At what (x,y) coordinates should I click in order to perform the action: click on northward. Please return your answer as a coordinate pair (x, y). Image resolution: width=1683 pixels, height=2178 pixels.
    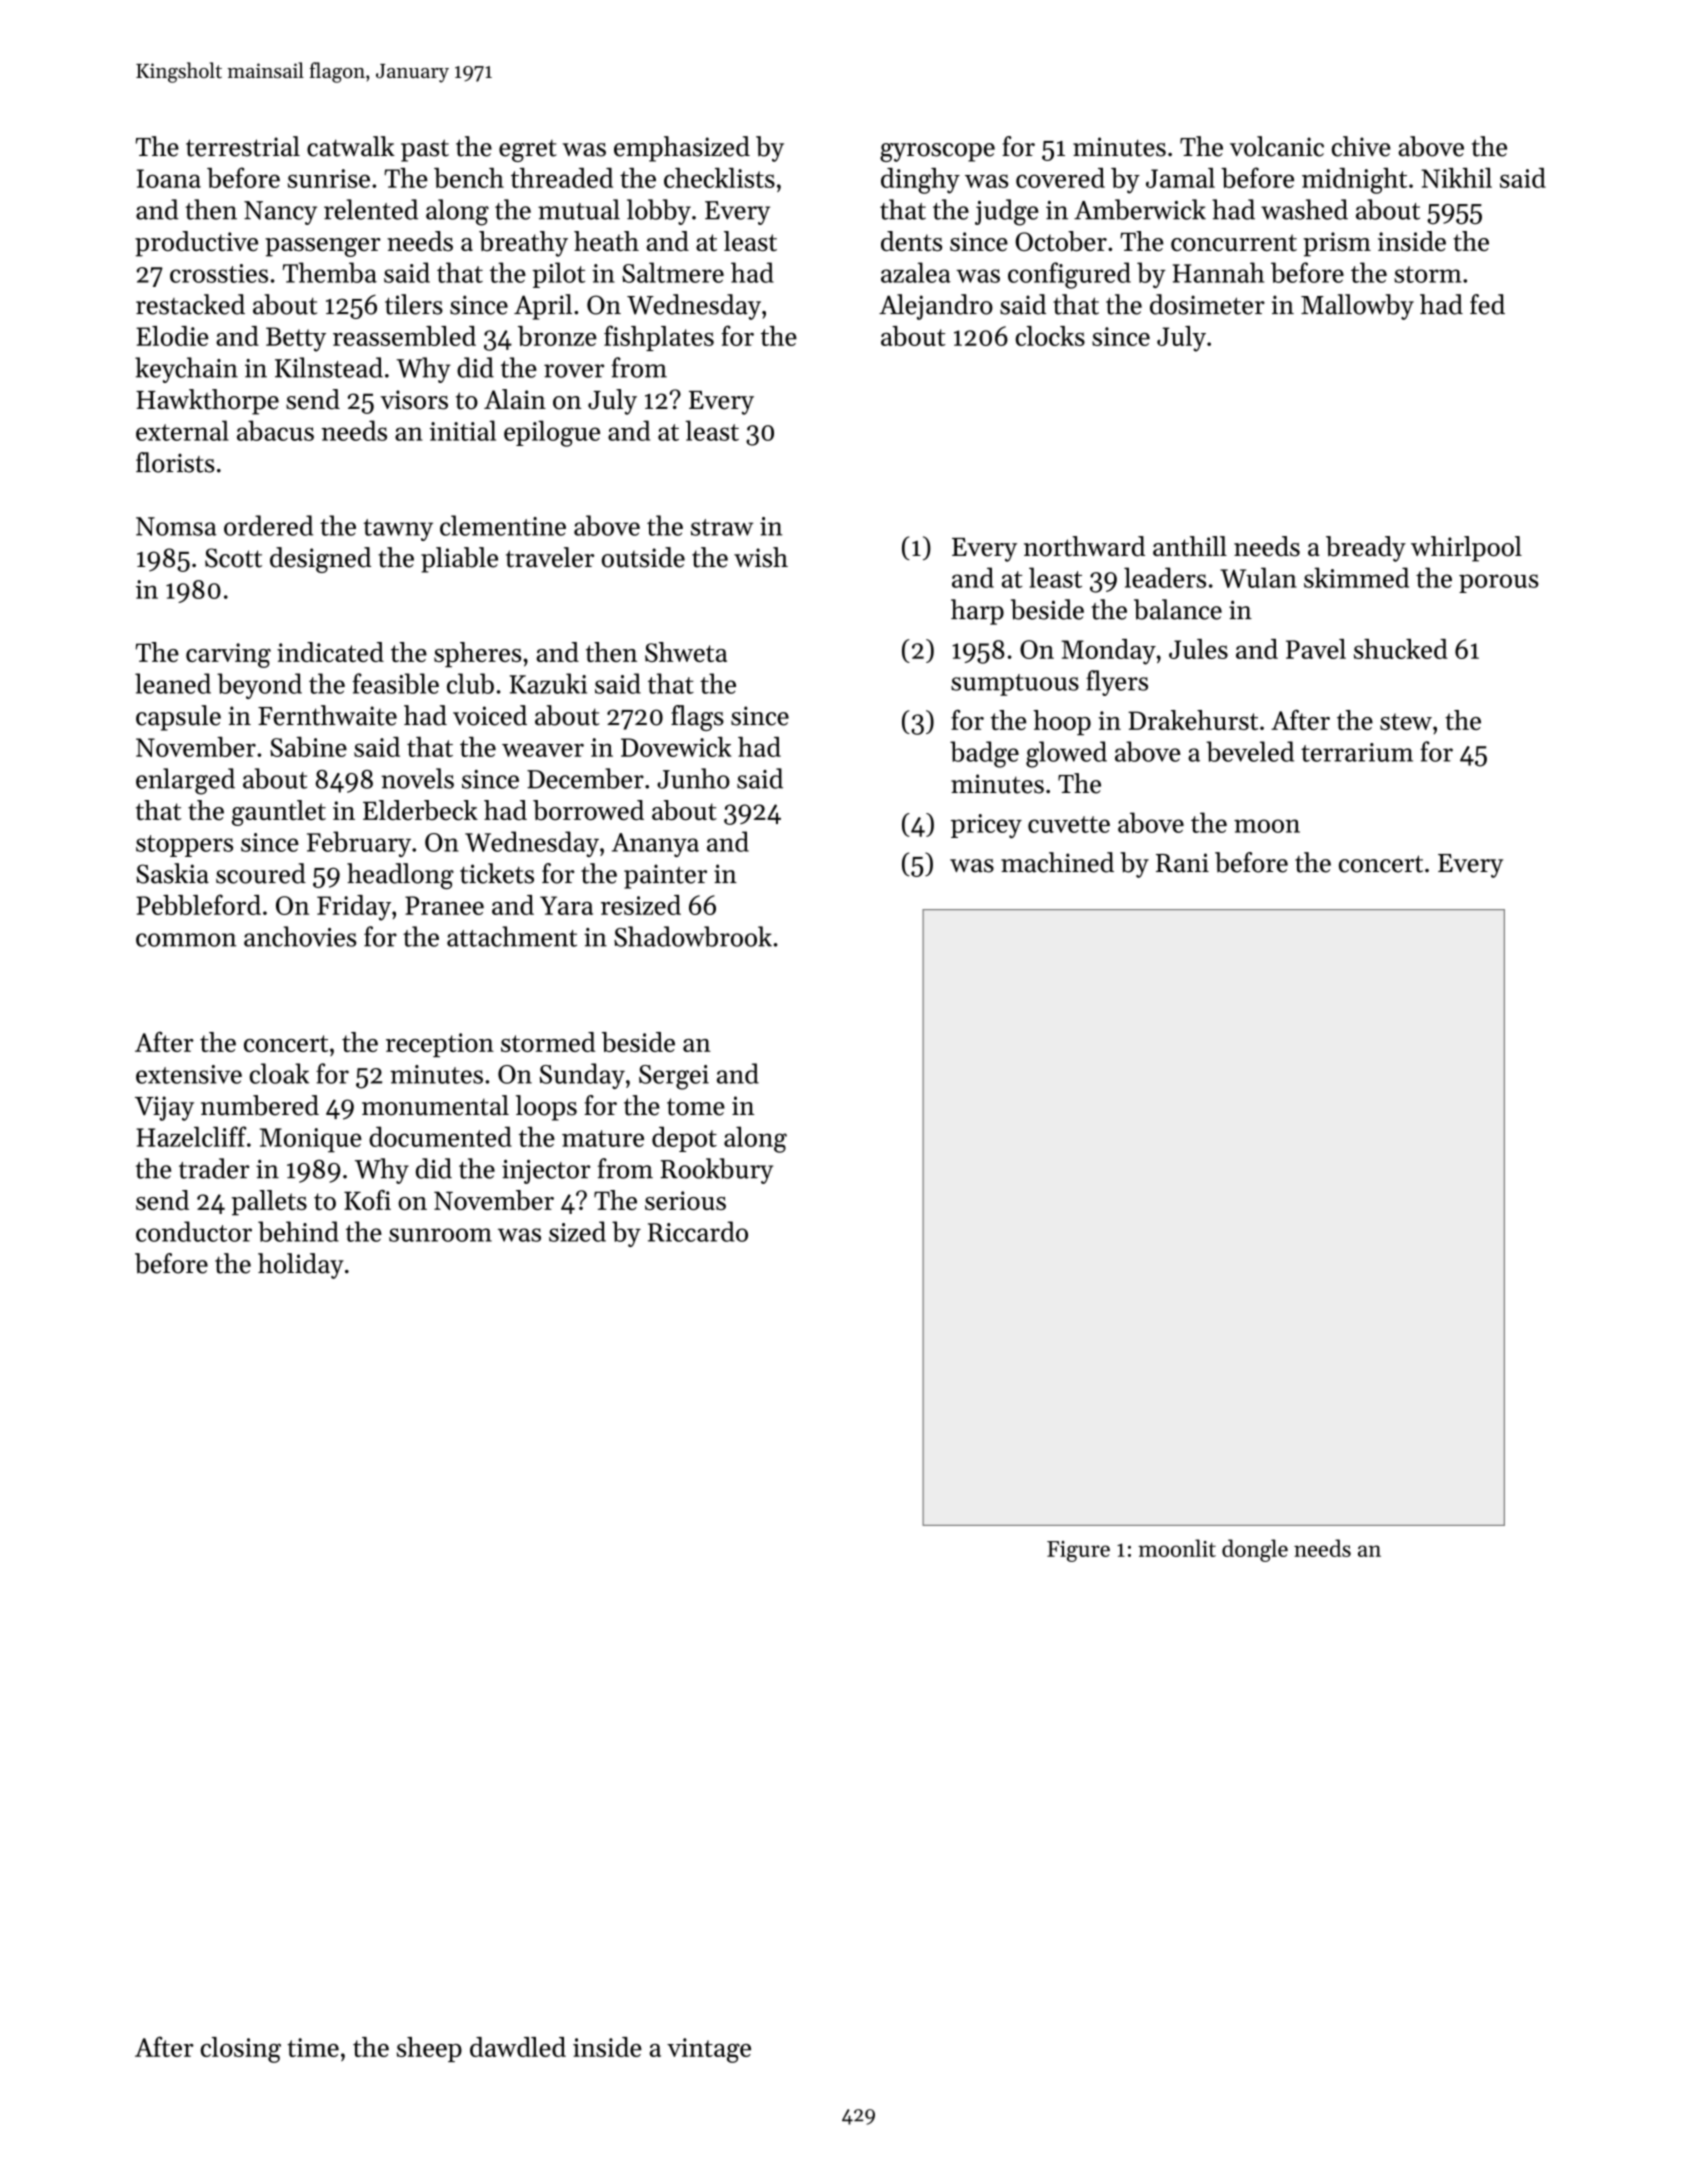
    Looking at the image, I should click on (1084, 546).
